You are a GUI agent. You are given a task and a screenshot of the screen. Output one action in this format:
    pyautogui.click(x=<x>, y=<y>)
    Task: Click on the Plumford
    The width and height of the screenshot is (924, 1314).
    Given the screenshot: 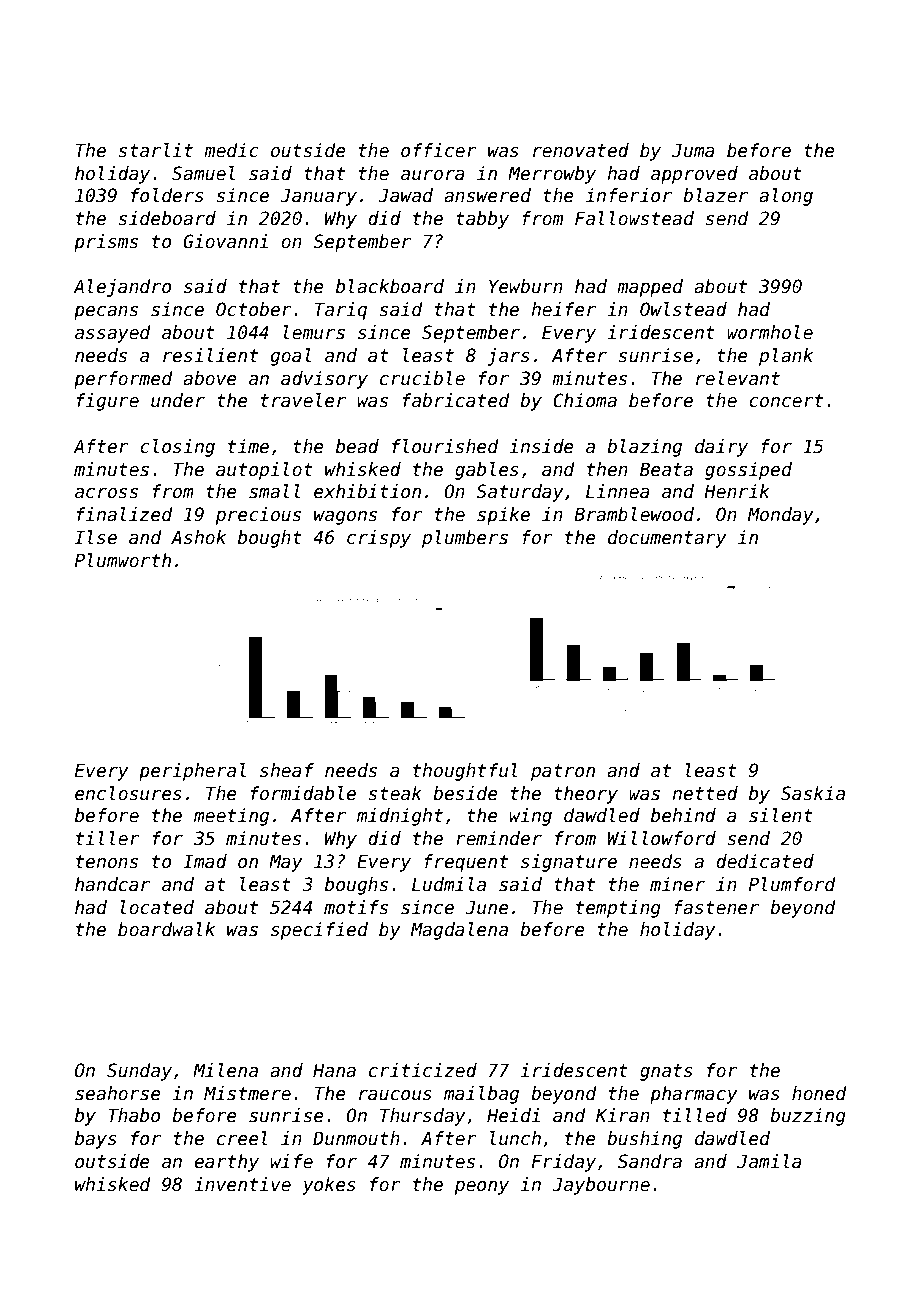 What is the action you would take?
    pyautogui.click(x=792, y=884)
